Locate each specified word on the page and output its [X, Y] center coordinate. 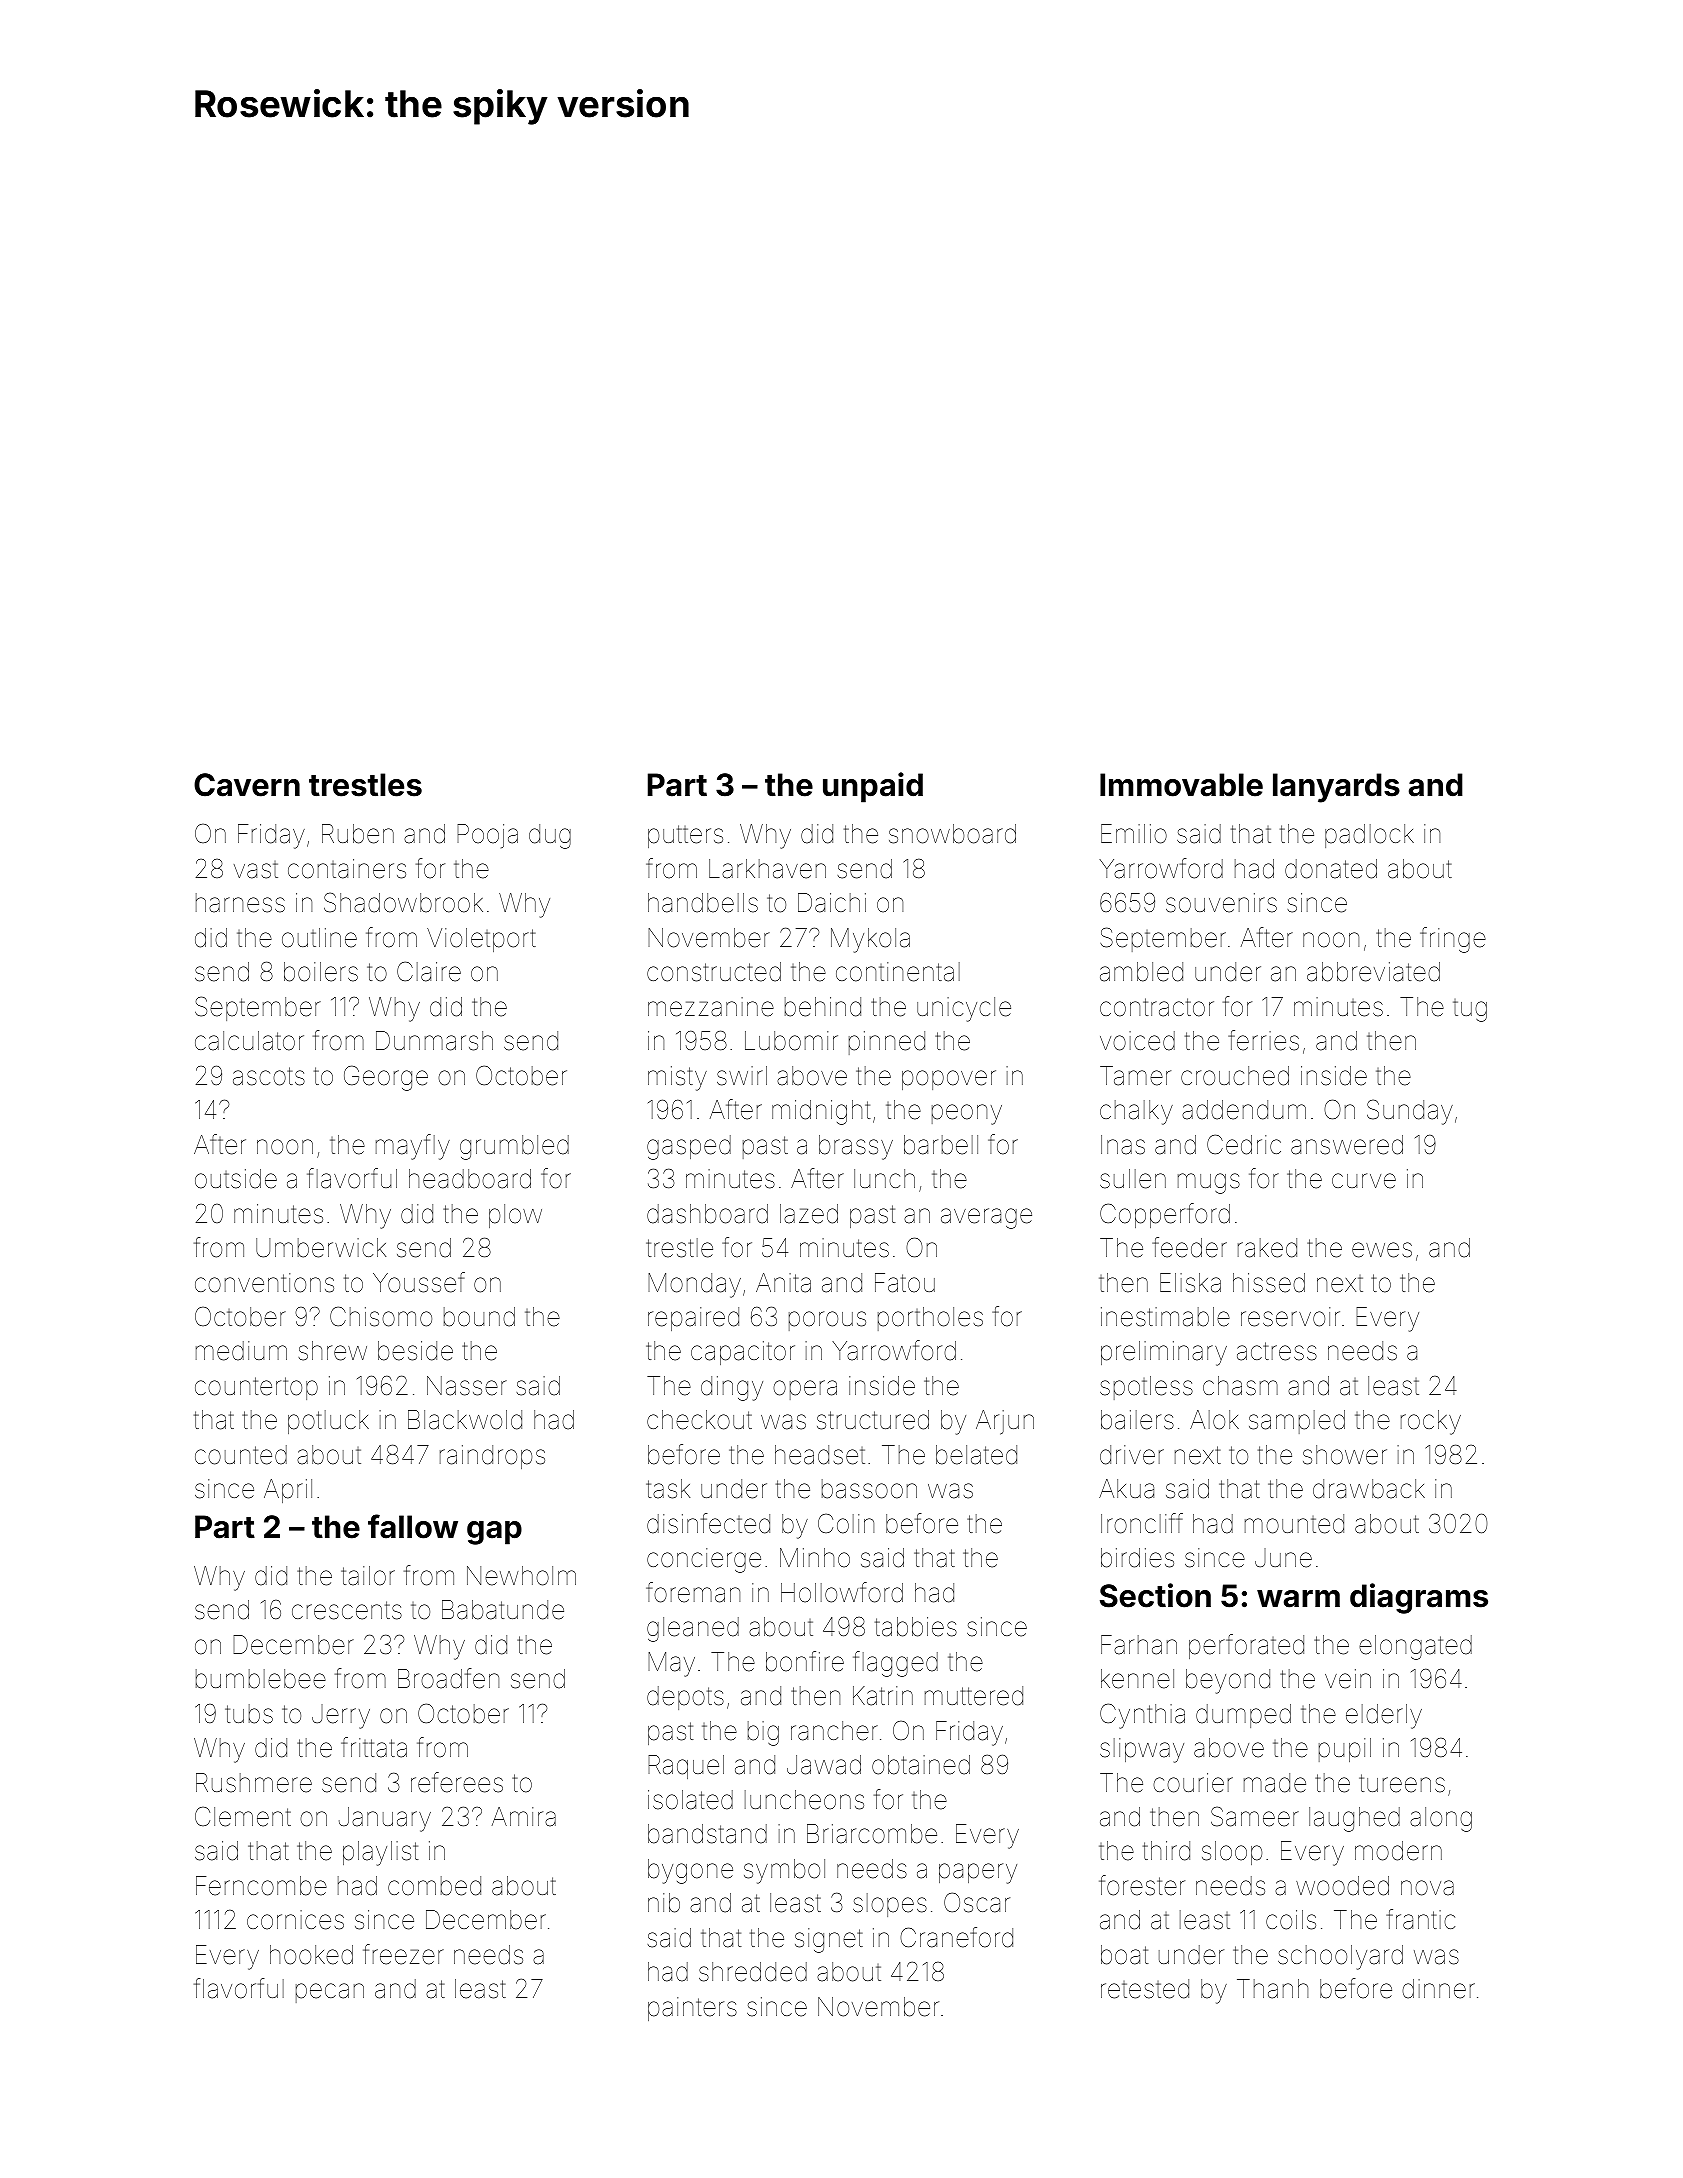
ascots [269, 1076]
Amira [524, 1817]
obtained [921, 1765]
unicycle [964, 1009]
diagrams [1419, 1598]
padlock [1369, 836]
